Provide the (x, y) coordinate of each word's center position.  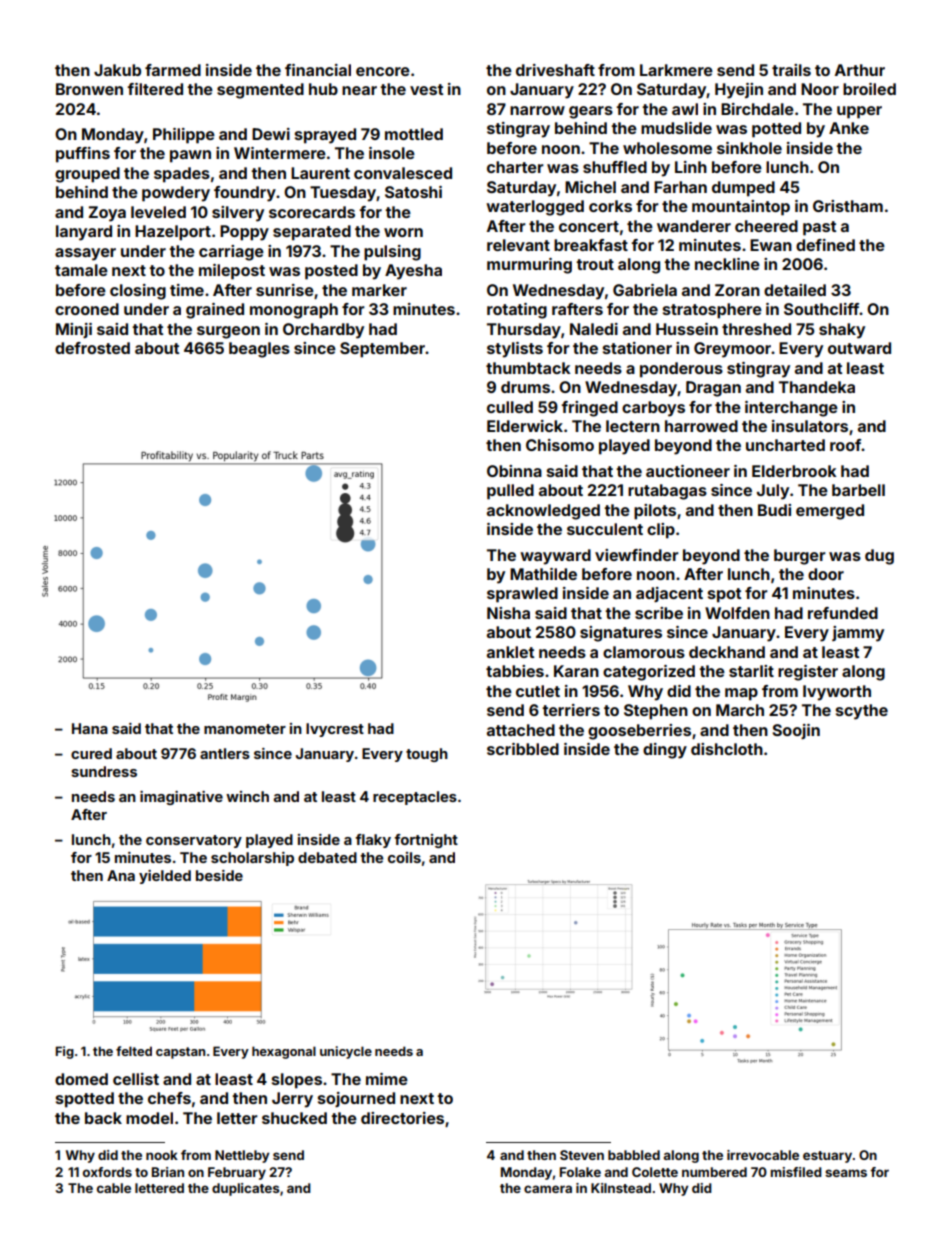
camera (548, 1189)
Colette (655, 1172)
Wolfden (737, 613)
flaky (373, 841)
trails (791, 70)
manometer (245, 729)
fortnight (426, 841)
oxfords (107, 1172)
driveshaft (555, 70)
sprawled (522, 595)
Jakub (117, 70)
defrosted (92, 348)
